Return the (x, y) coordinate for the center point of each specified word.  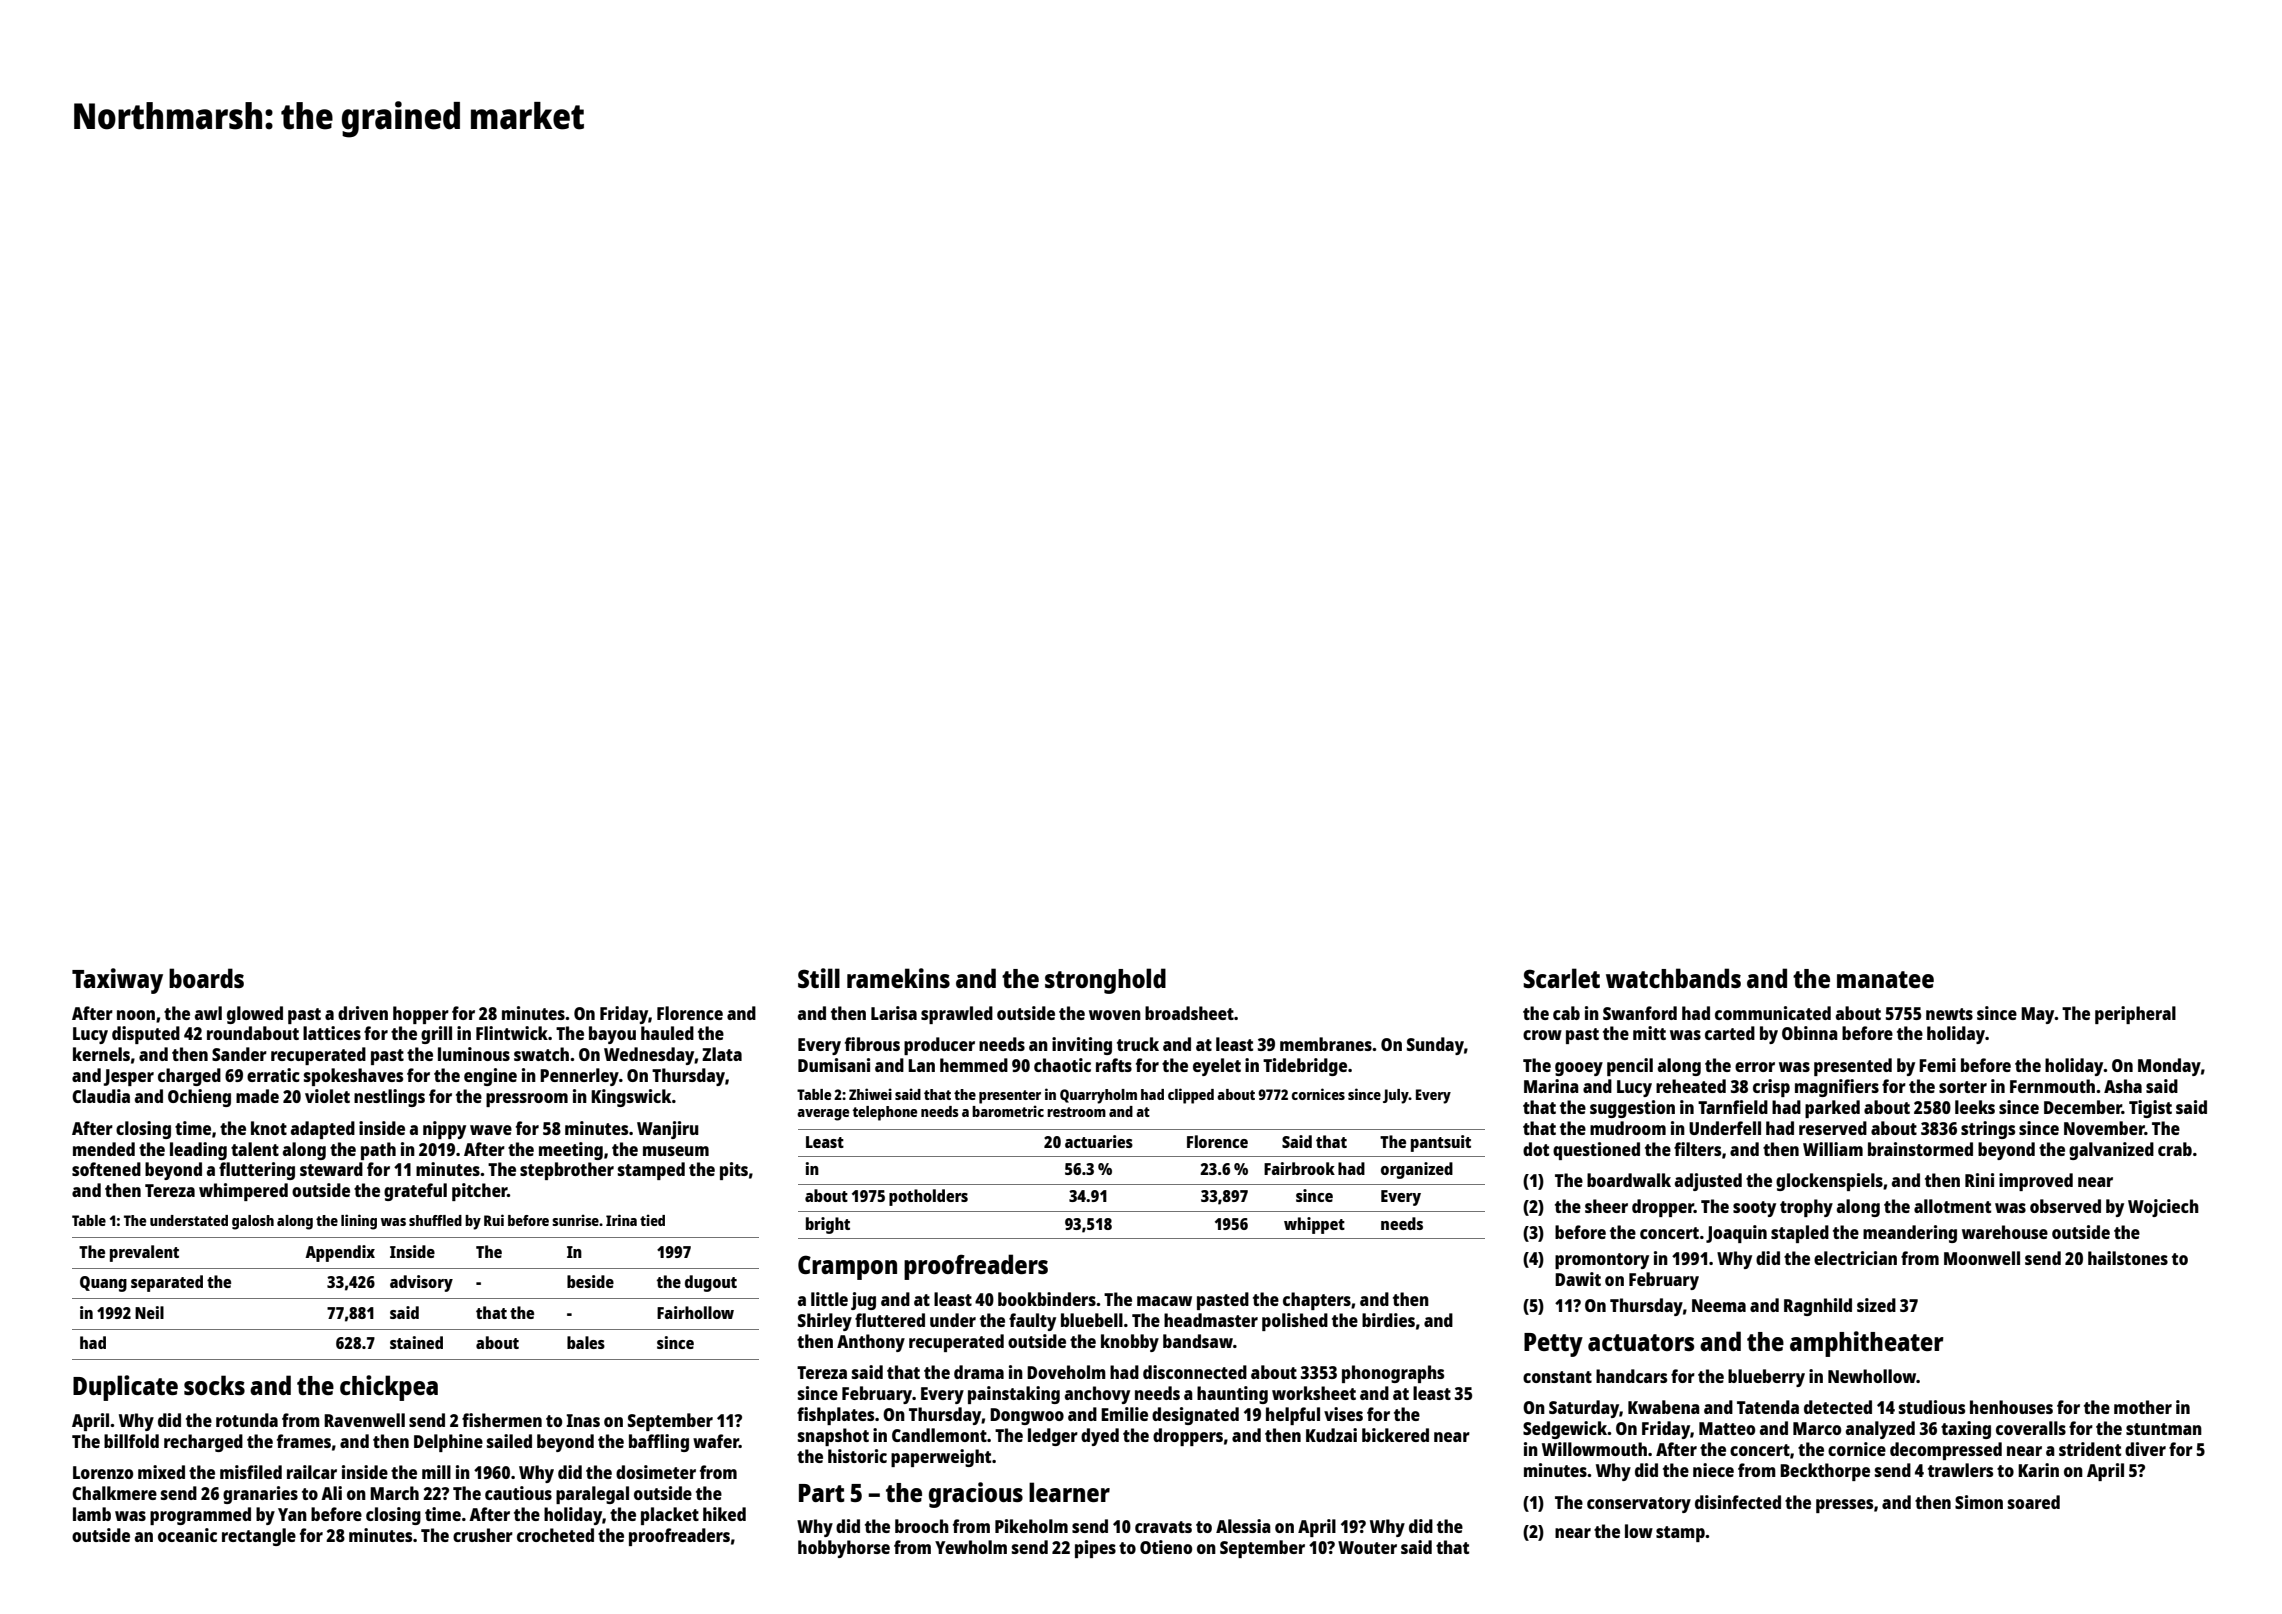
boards (206, 978)
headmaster (1211, 1320)
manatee (1885, 979)
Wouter (1367, 1547)
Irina (621, 1220)
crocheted (555, 1535)
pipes (1095, 1549)
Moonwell (1982, 1258)
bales (586, 1342)
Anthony (871, 1343)
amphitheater (1867, 1344)
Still (819, 978)
